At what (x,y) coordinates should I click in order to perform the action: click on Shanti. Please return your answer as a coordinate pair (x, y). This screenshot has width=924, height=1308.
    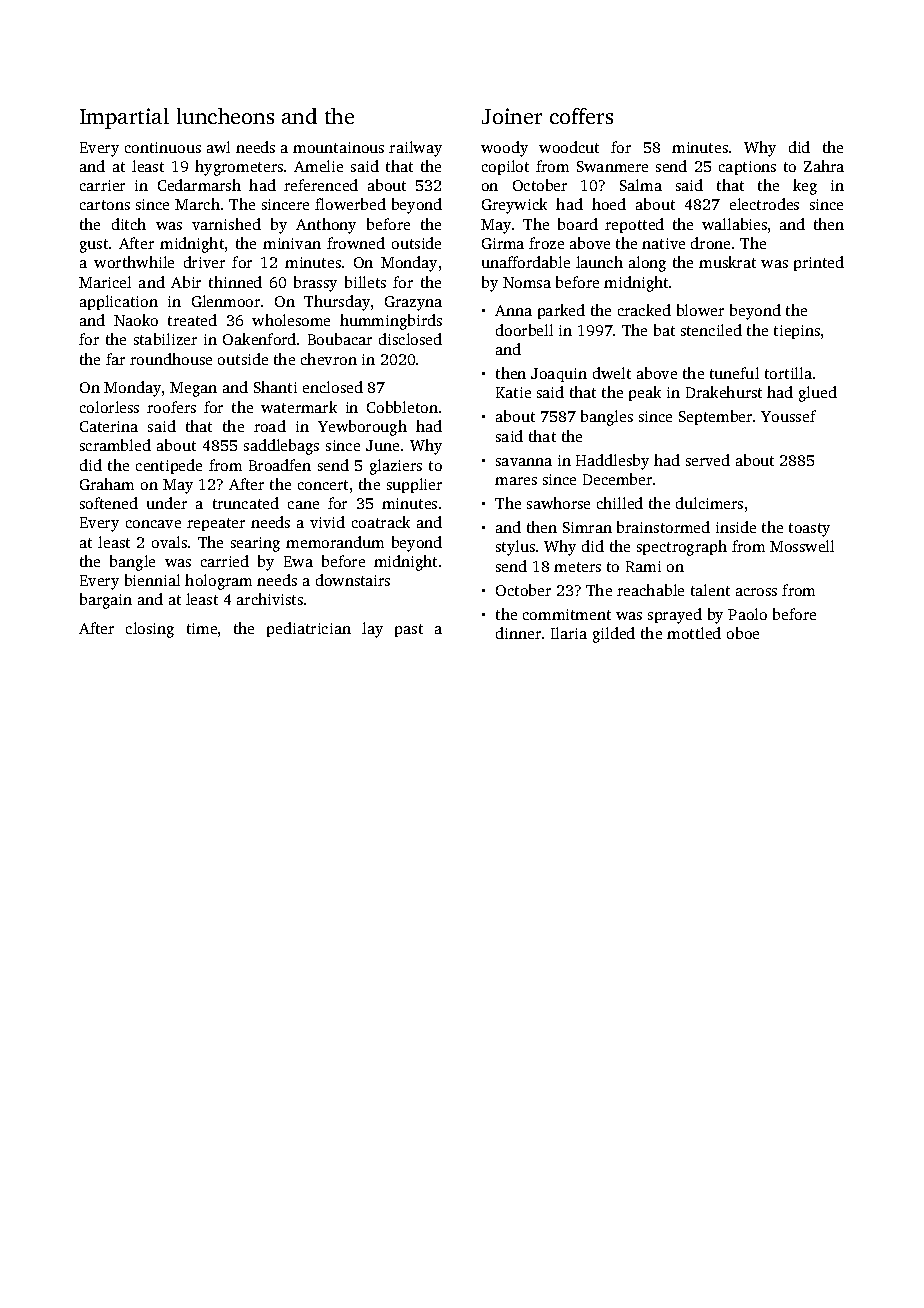
    Looking at the image, I should click on (275, 387).
